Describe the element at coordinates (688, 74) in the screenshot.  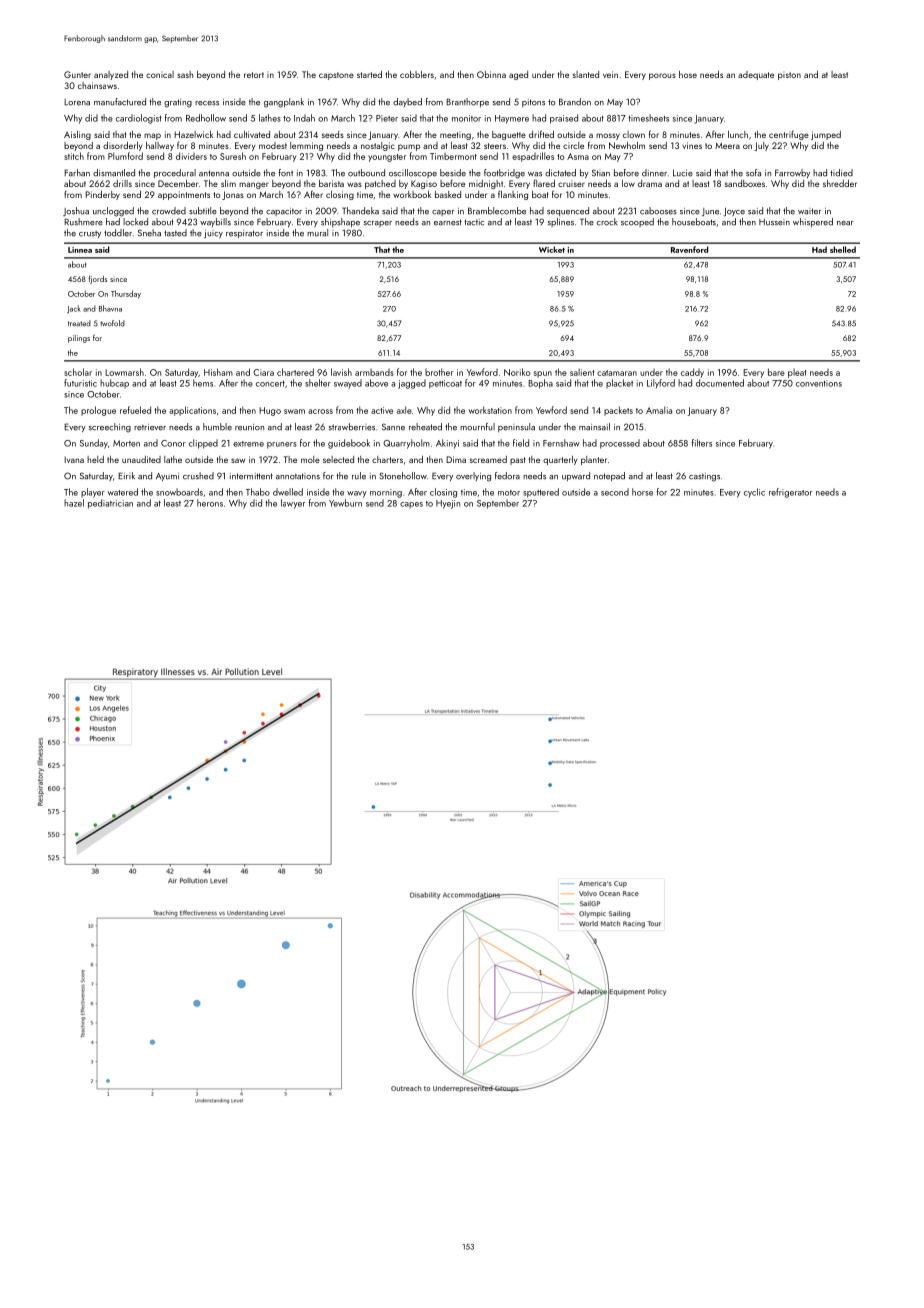
I see `hose` at that location.
